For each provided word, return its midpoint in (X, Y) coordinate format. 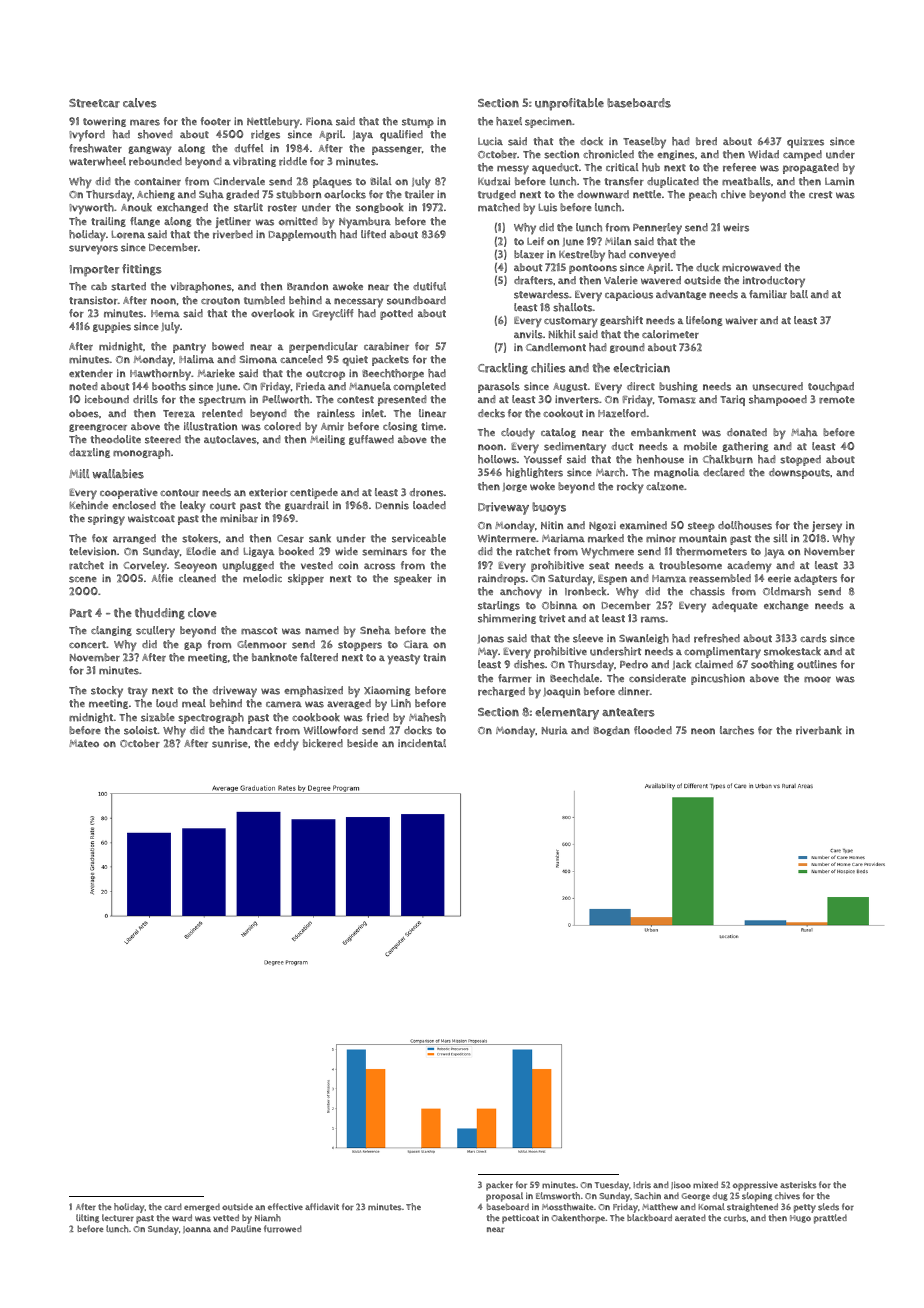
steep (701, 527)
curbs (735, 1218)
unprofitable (569, 104)
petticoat (520, 1219)
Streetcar (94, 103)
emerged (202, 1207)
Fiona (319, 121)
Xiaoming (387, 691)
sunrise (230, 743)
